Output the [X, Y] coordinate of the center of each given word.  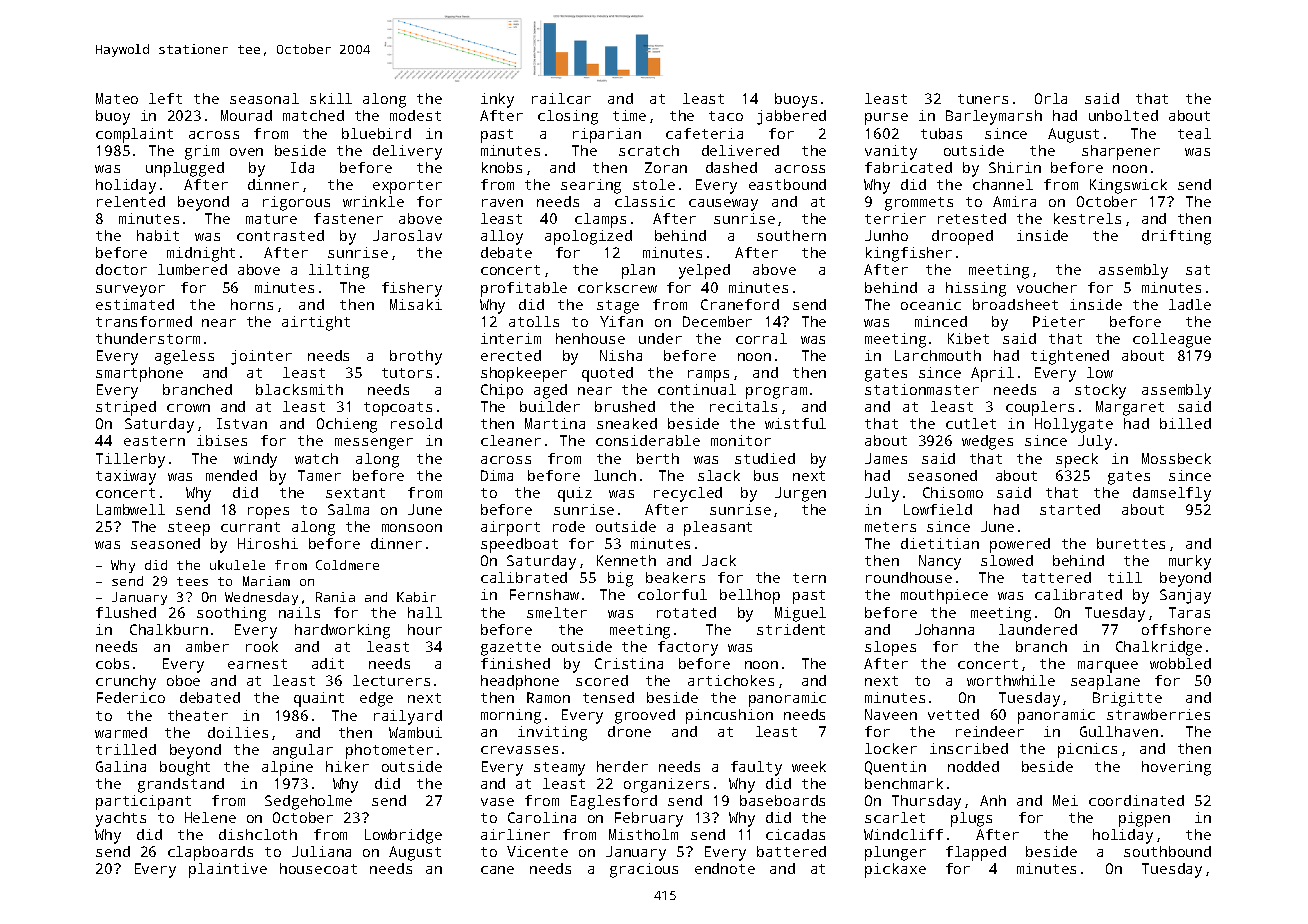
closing [568, 117]
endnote [725, 868]
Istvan [242, 423]
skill [331, 98]
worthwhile [1011, 680]
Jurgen [800, 494]
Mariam [266, 581]
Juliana [321, 851]
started [1070, 509]
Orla [1051, 98]
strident [791, 629]
